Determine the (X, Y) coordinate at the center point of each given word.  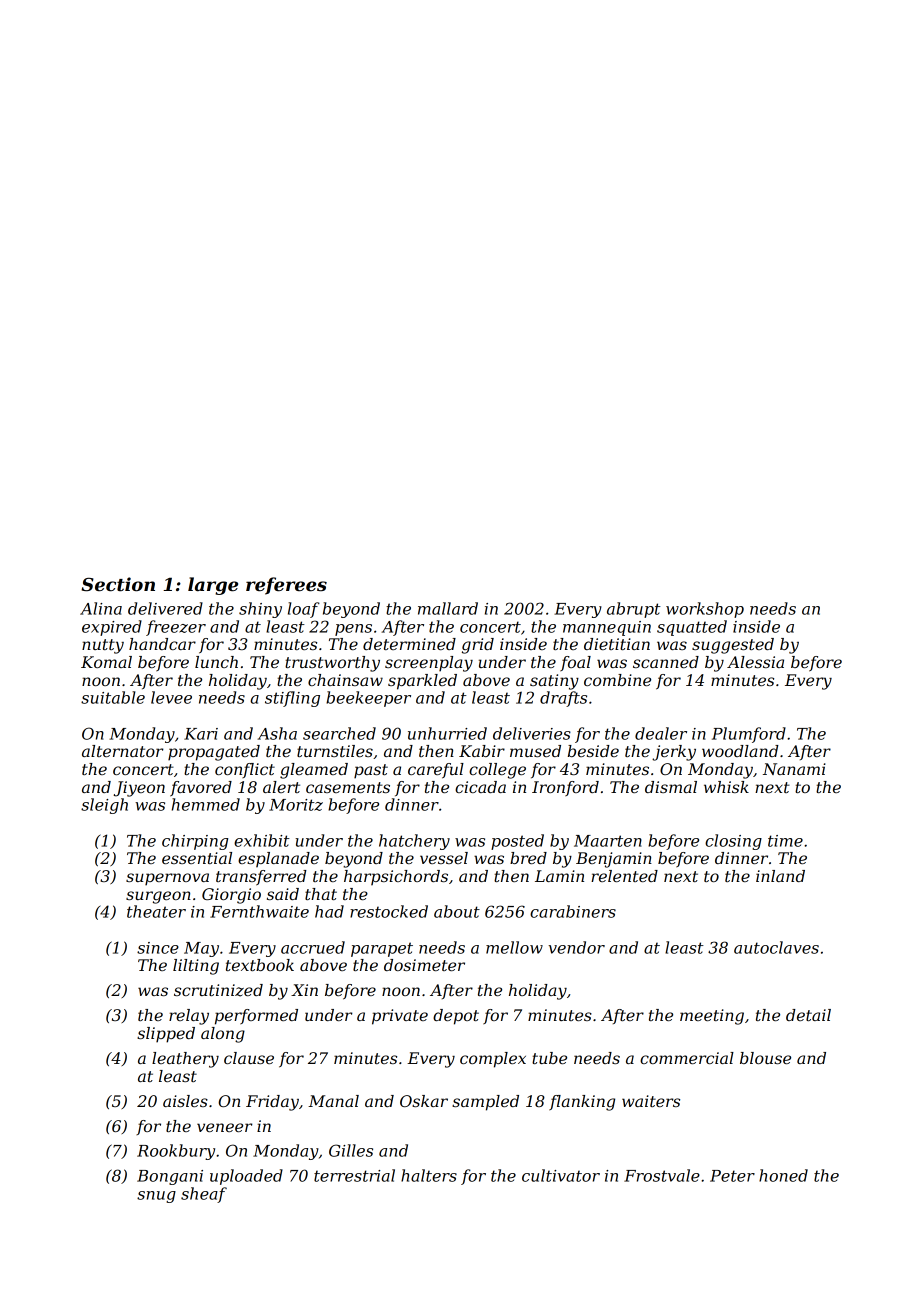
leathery (185, 1060)
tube (549, 1058)
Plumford (749, 735)
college (497, 771)
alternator (123, 751)
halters (429, 1175)
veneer (225, 1127)
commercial (687, 1058)
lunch (216, 662)
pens (353, 630)
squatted (692, 628)
